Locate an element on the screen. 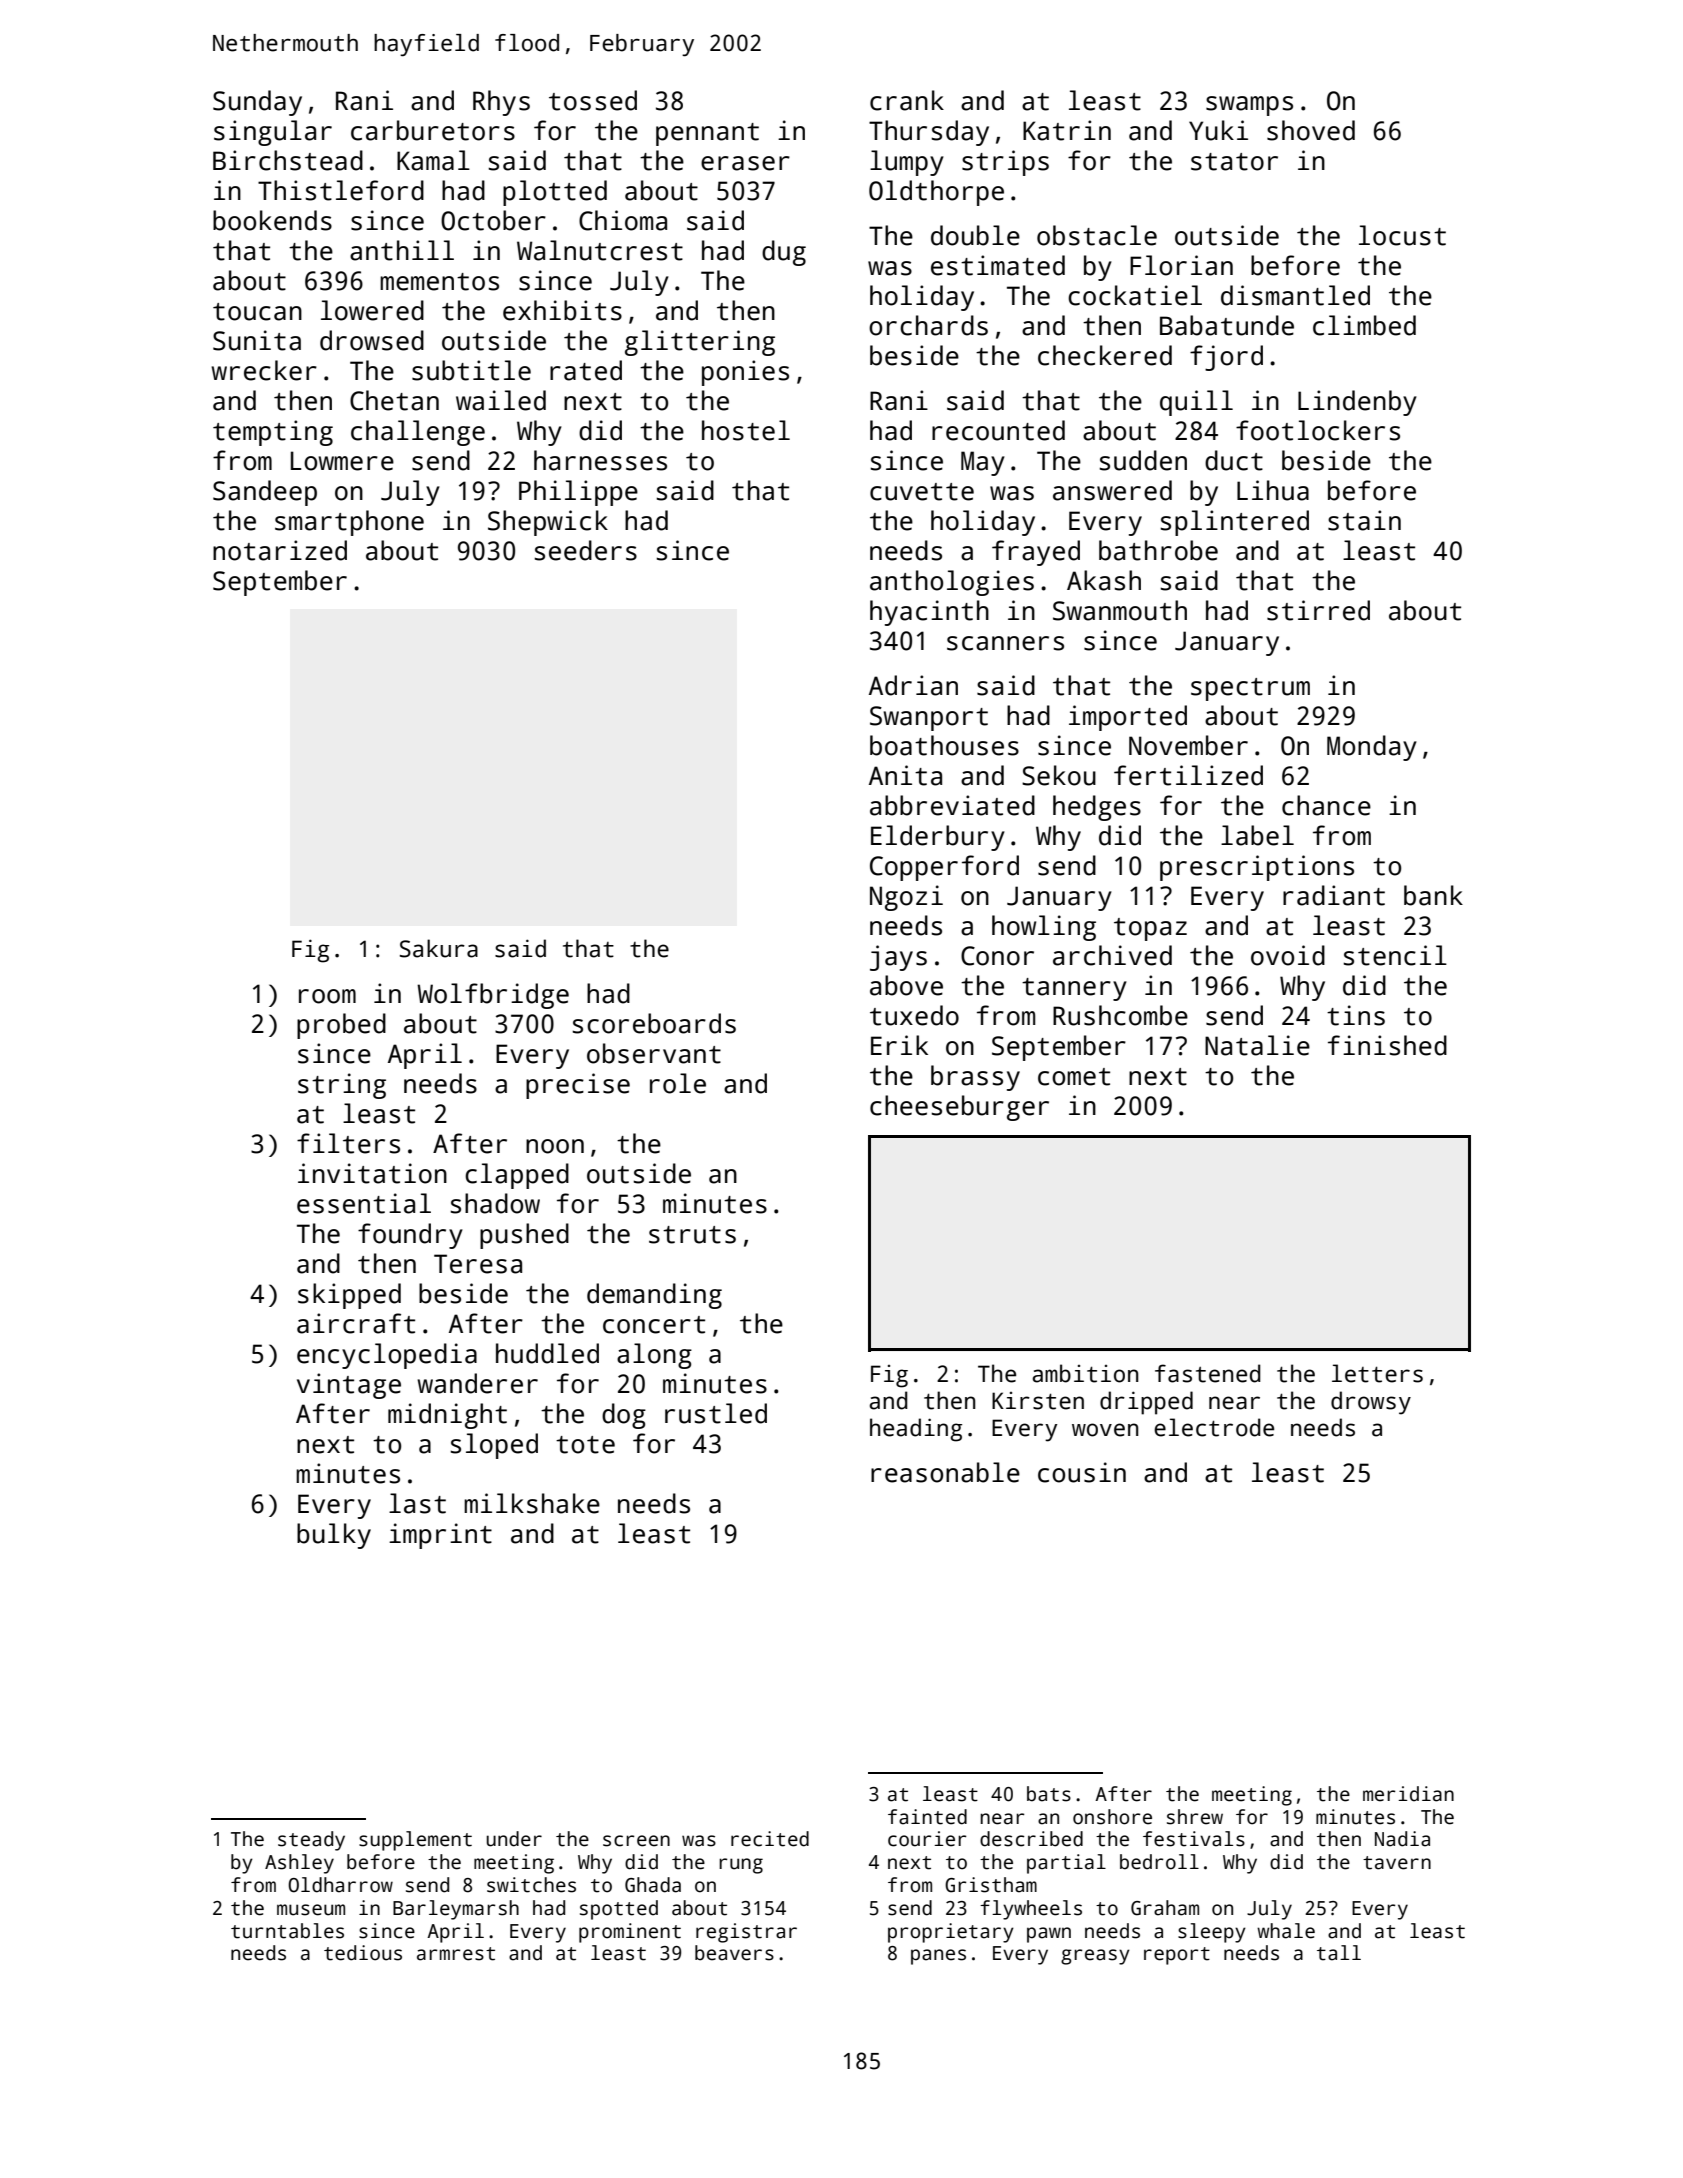 This screenshot has height=2178, width=1683. tossed is located at coordinates (593, 100).
